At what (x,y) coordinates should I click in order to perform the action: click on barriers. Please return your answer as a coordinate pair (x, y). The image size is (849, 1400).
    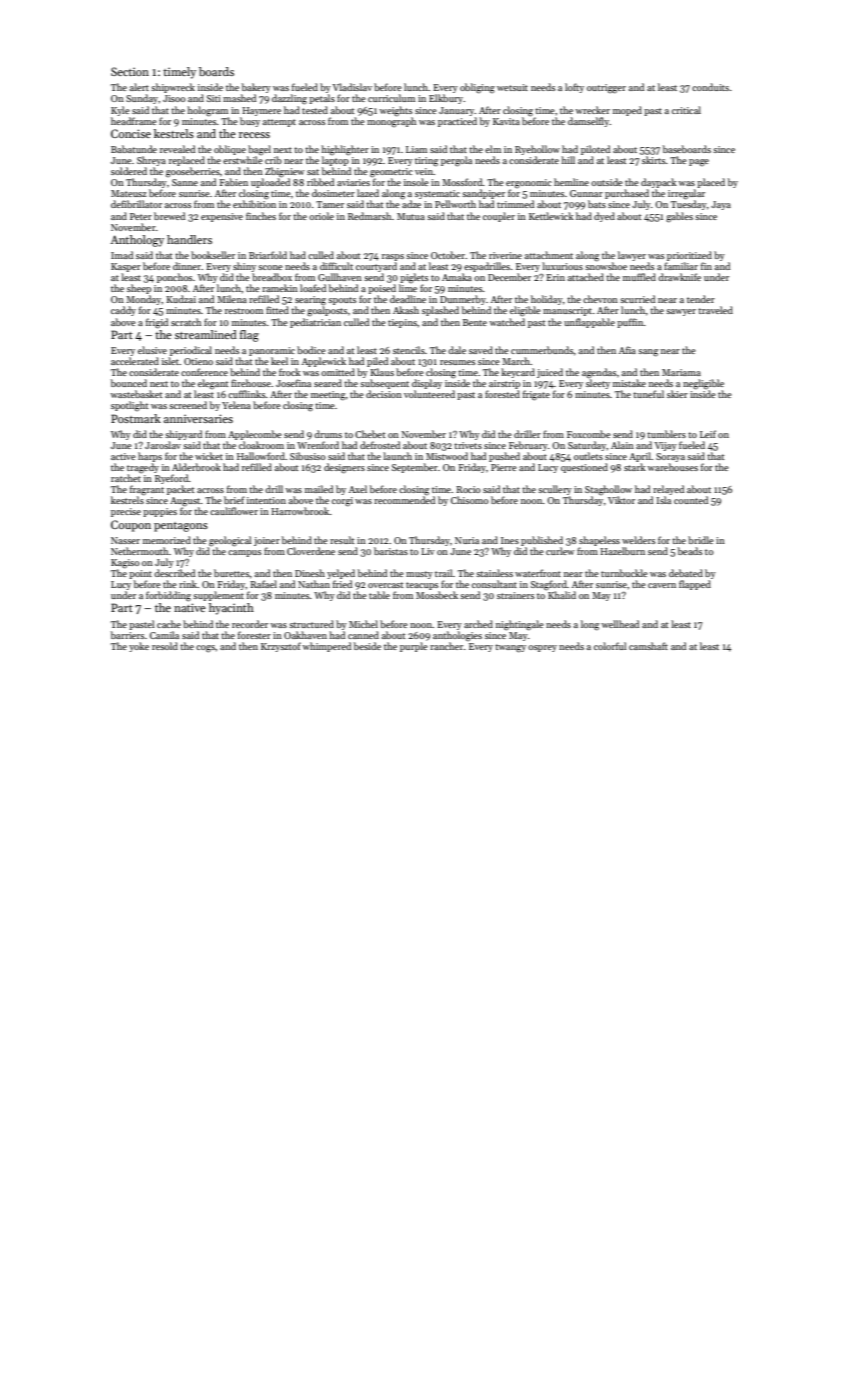
    Looking at the image, I should click on (127, 635).
